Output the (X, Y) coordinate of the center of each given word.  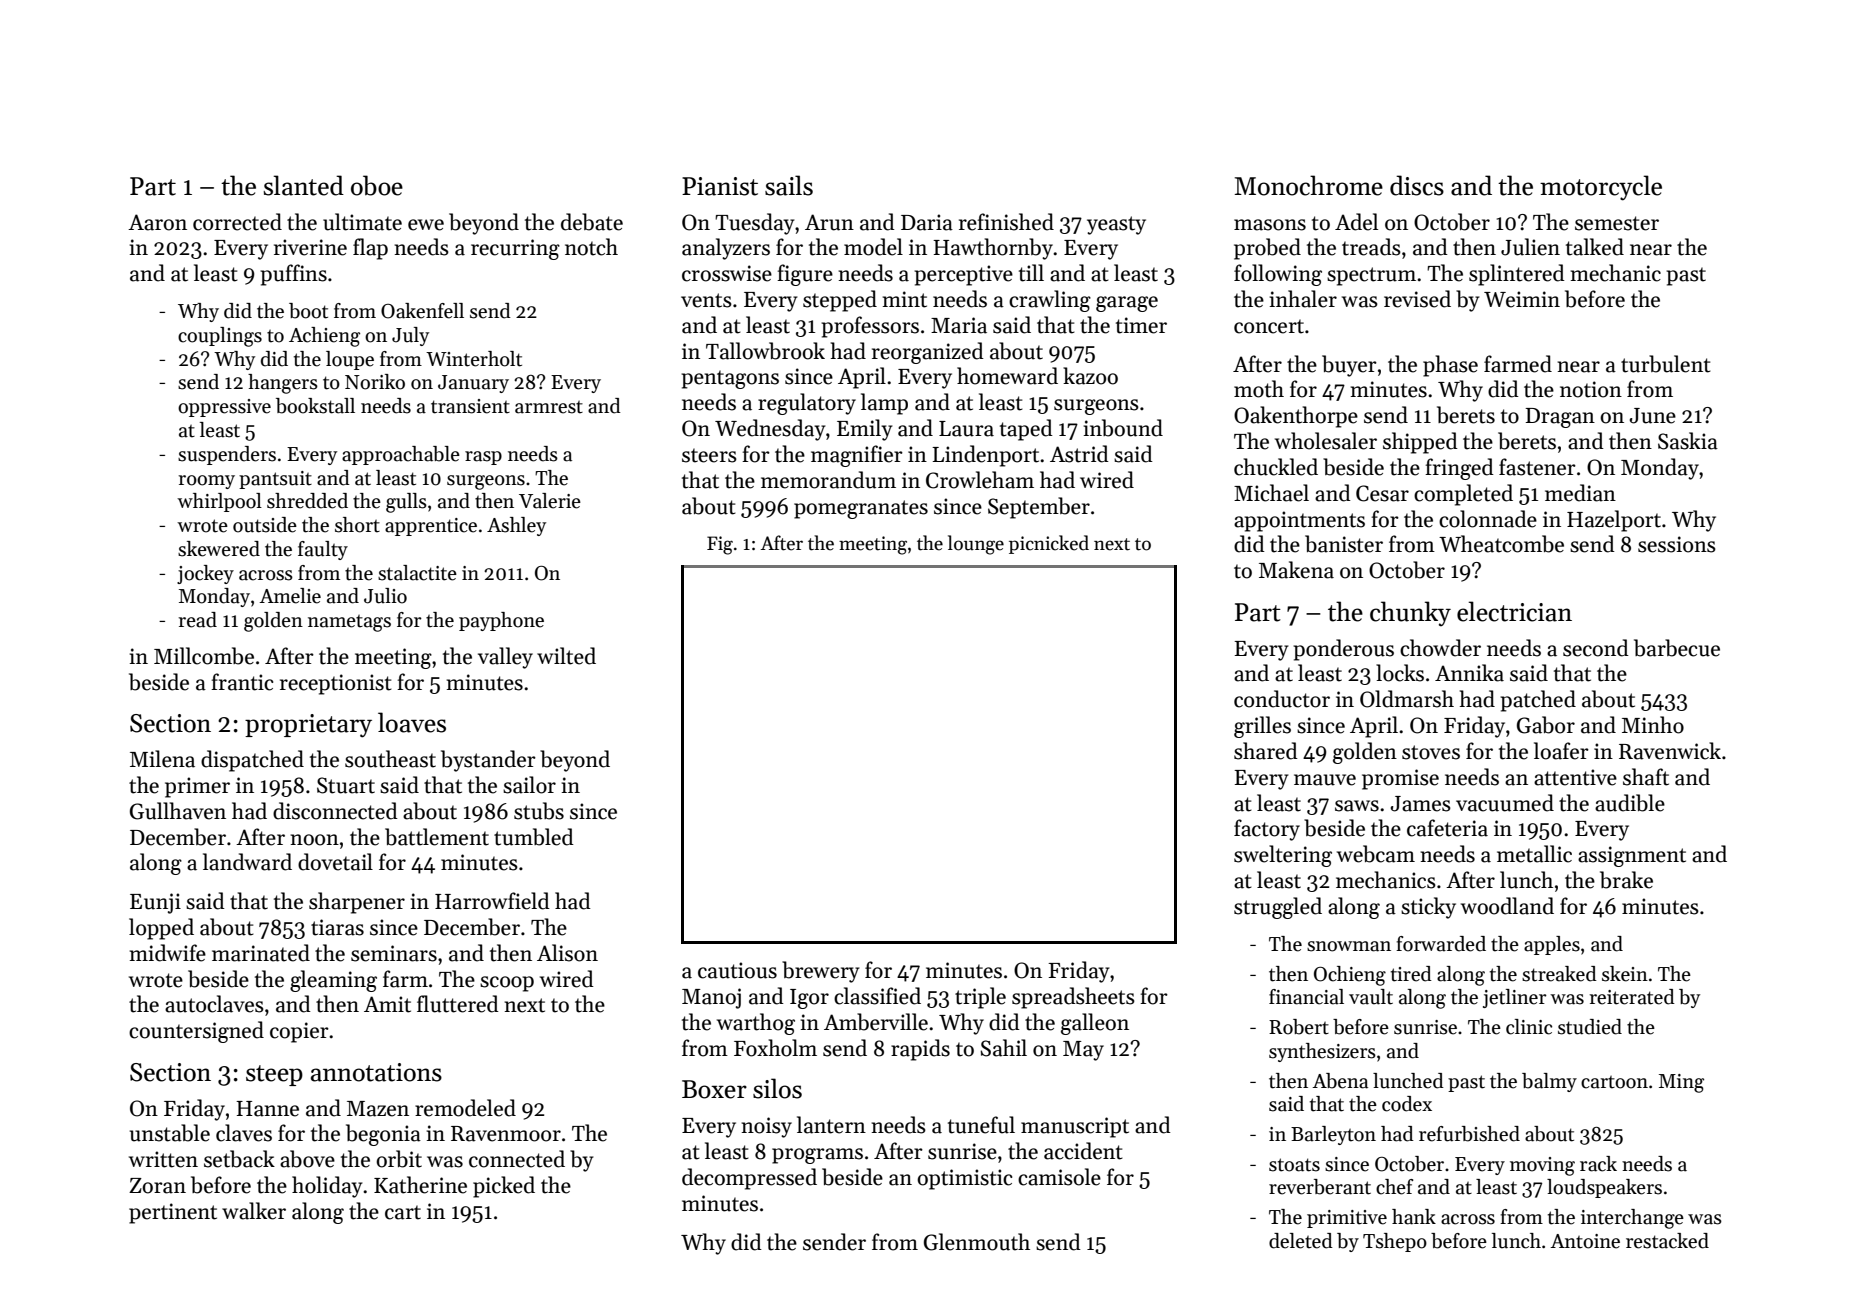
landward (247, 862)
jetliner (1515, 998)
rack (1598, 1164)
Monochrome (1309, 185)
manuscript (1075, 1127)
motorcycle (1601, 188)
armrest (549, 407)
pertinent (173, 1213)
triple (980, 998)
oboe (377, 185)
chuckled (1276, 467)
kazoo (1090, 376)
